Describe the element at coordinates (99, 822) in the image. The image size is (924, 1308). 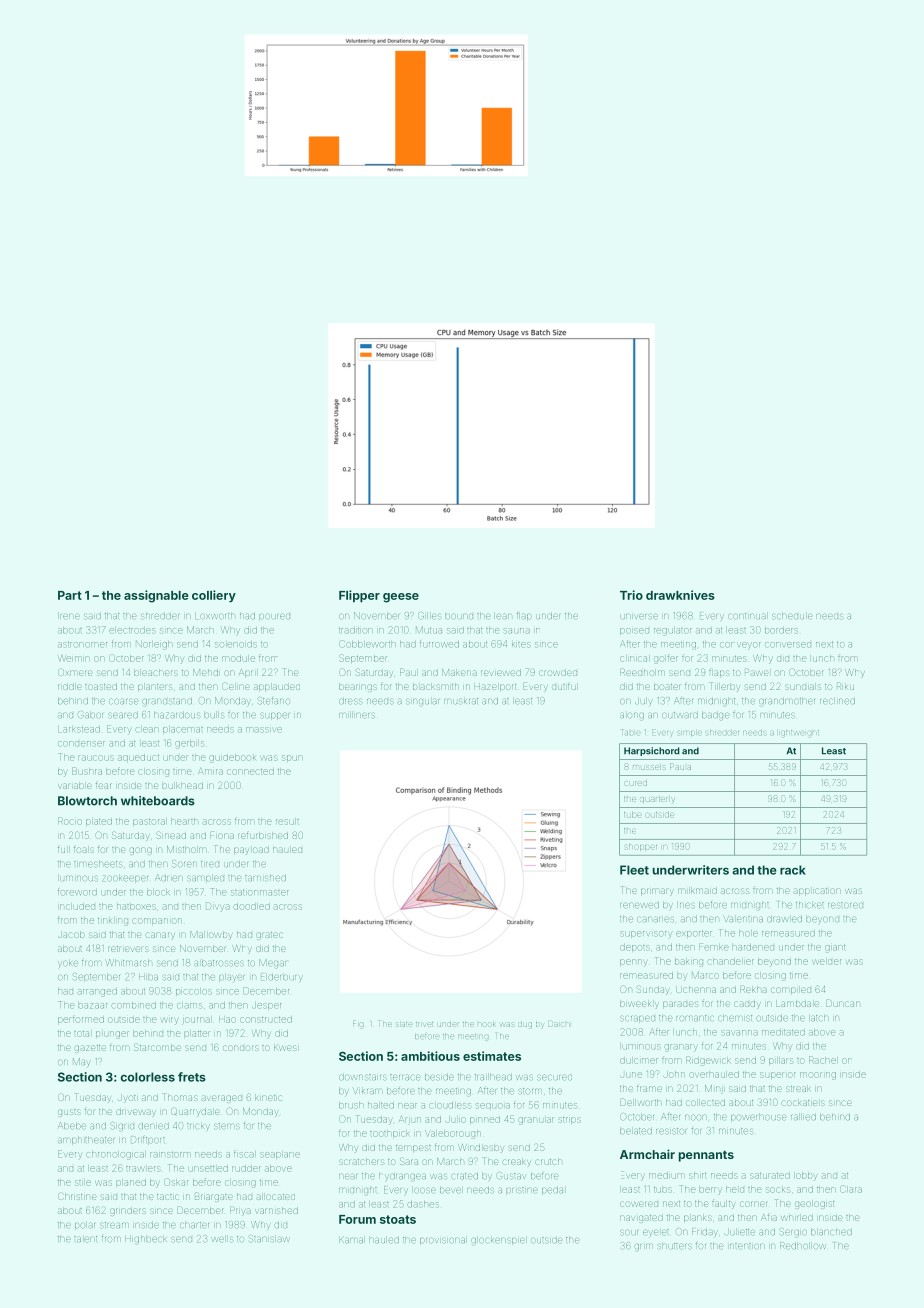
I see `plated` at that location.
